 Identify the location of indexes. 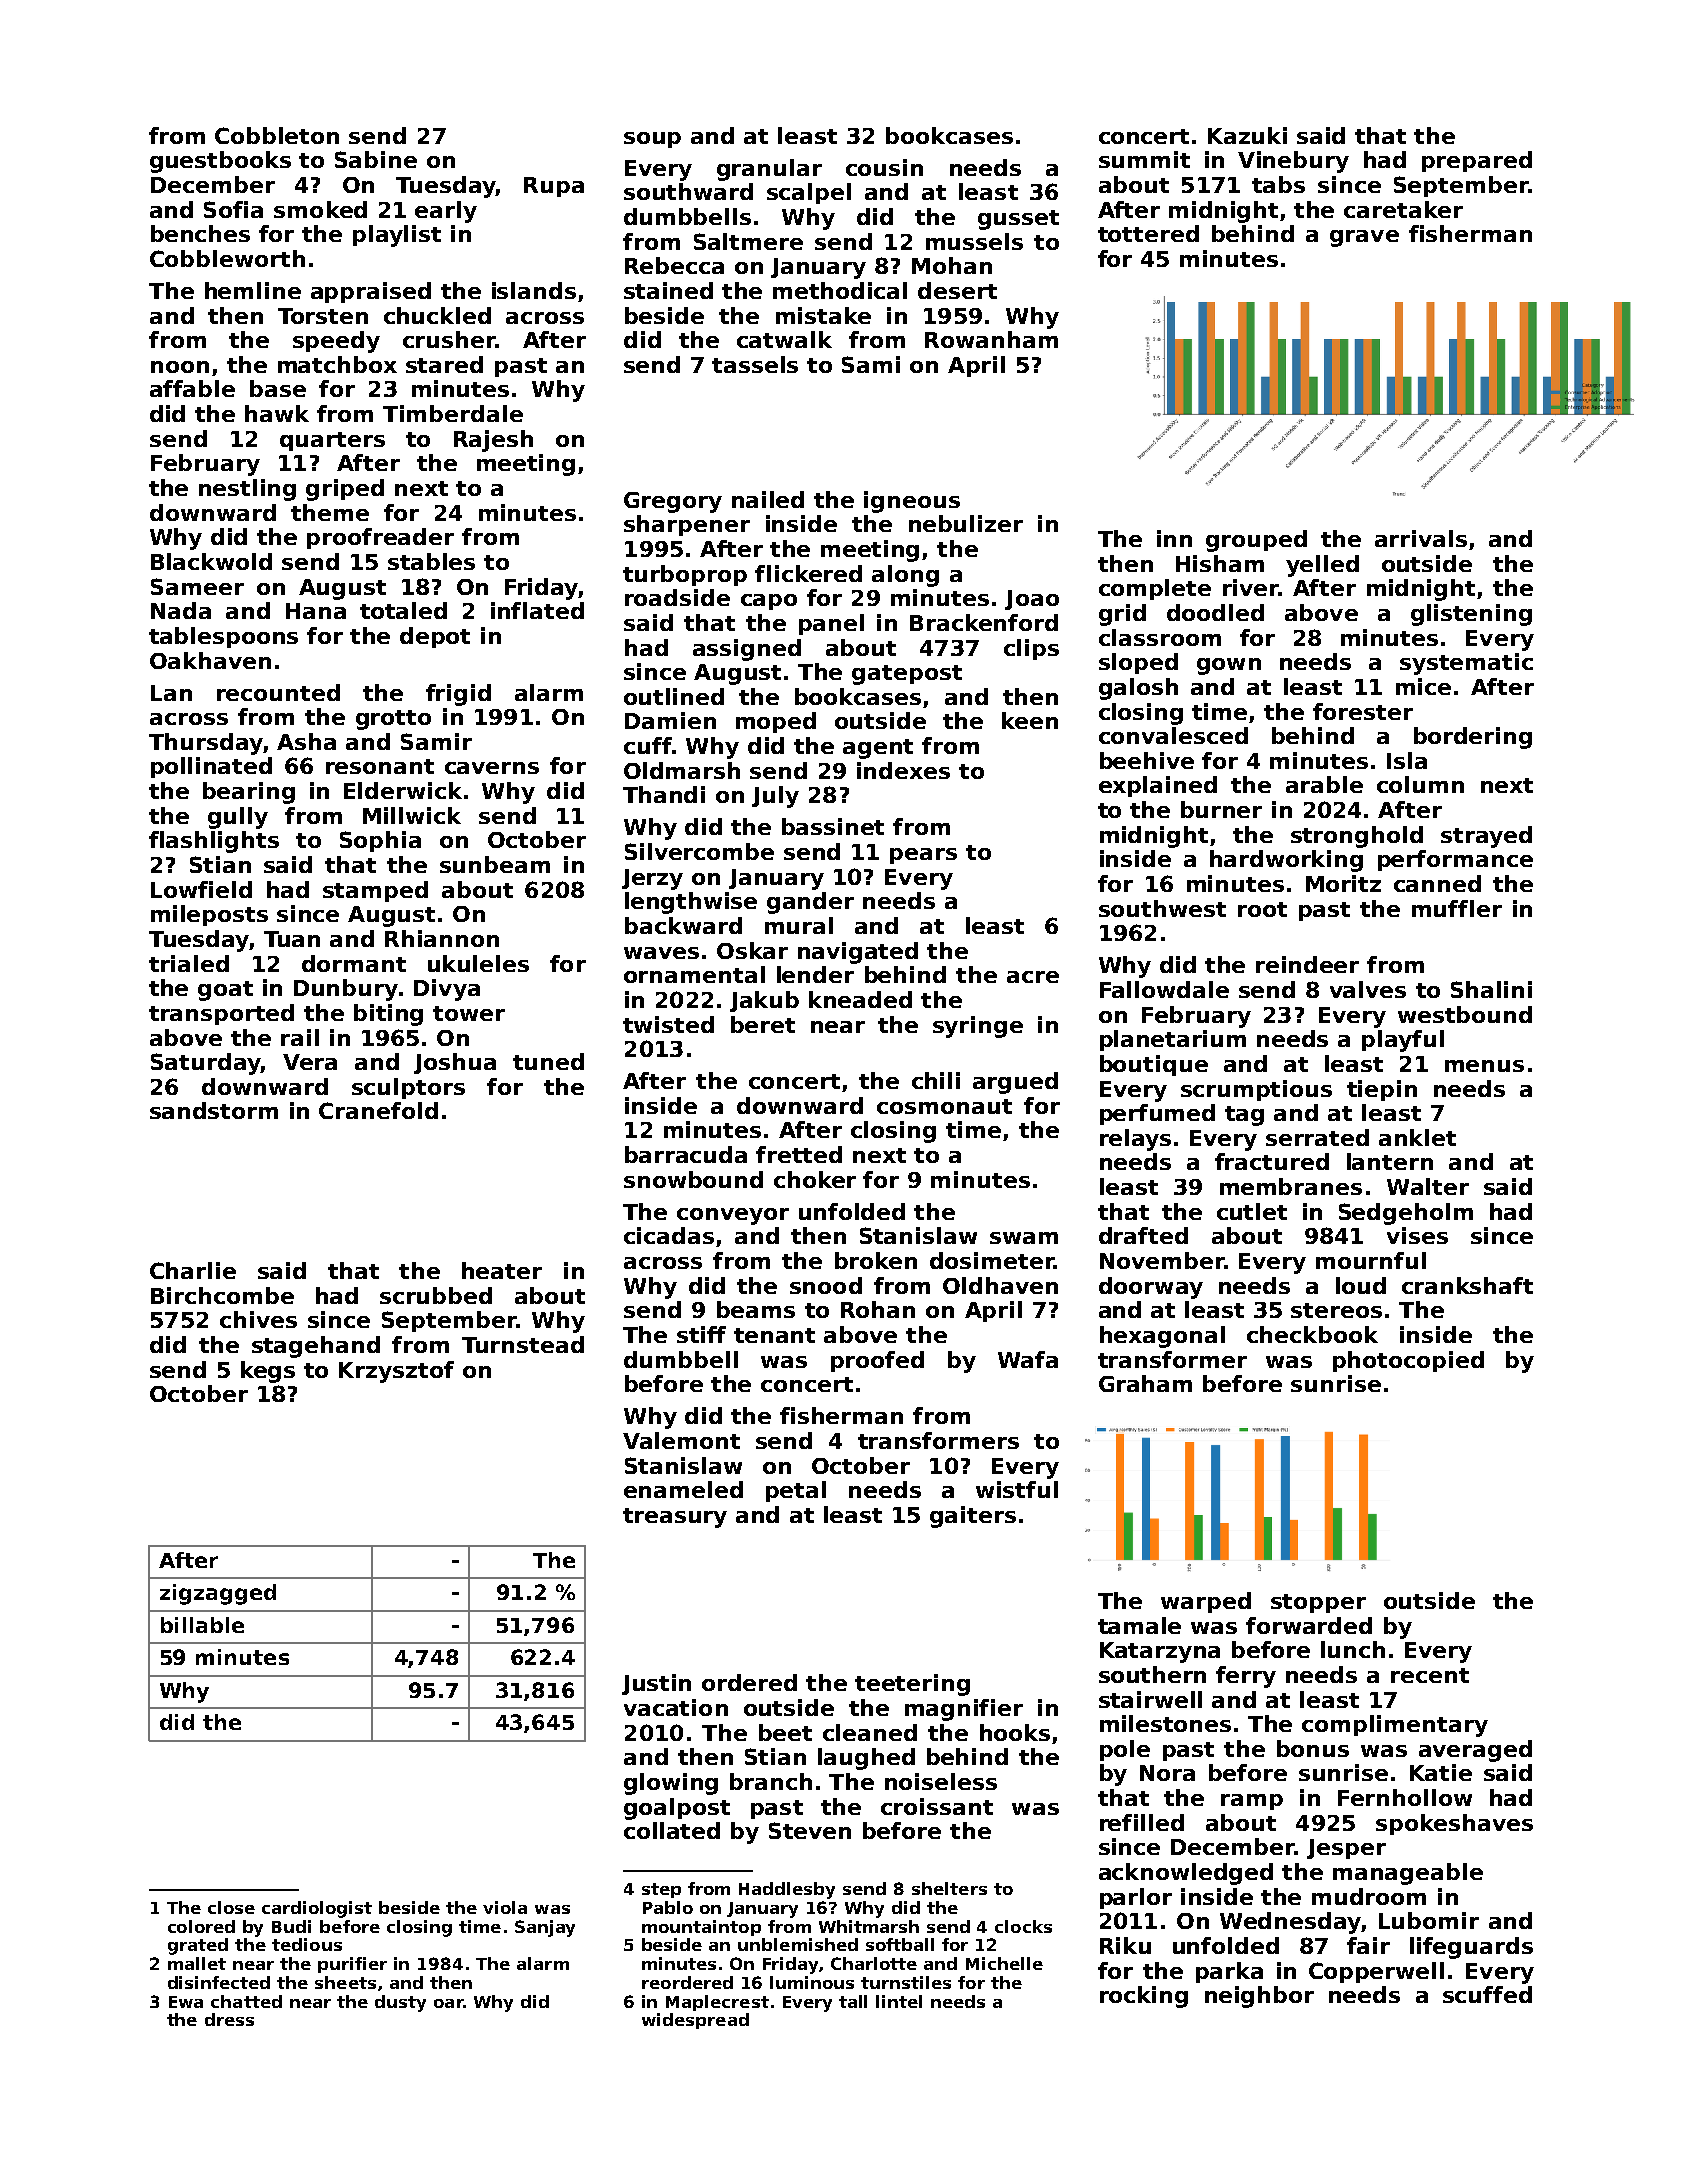
(903, 770).
